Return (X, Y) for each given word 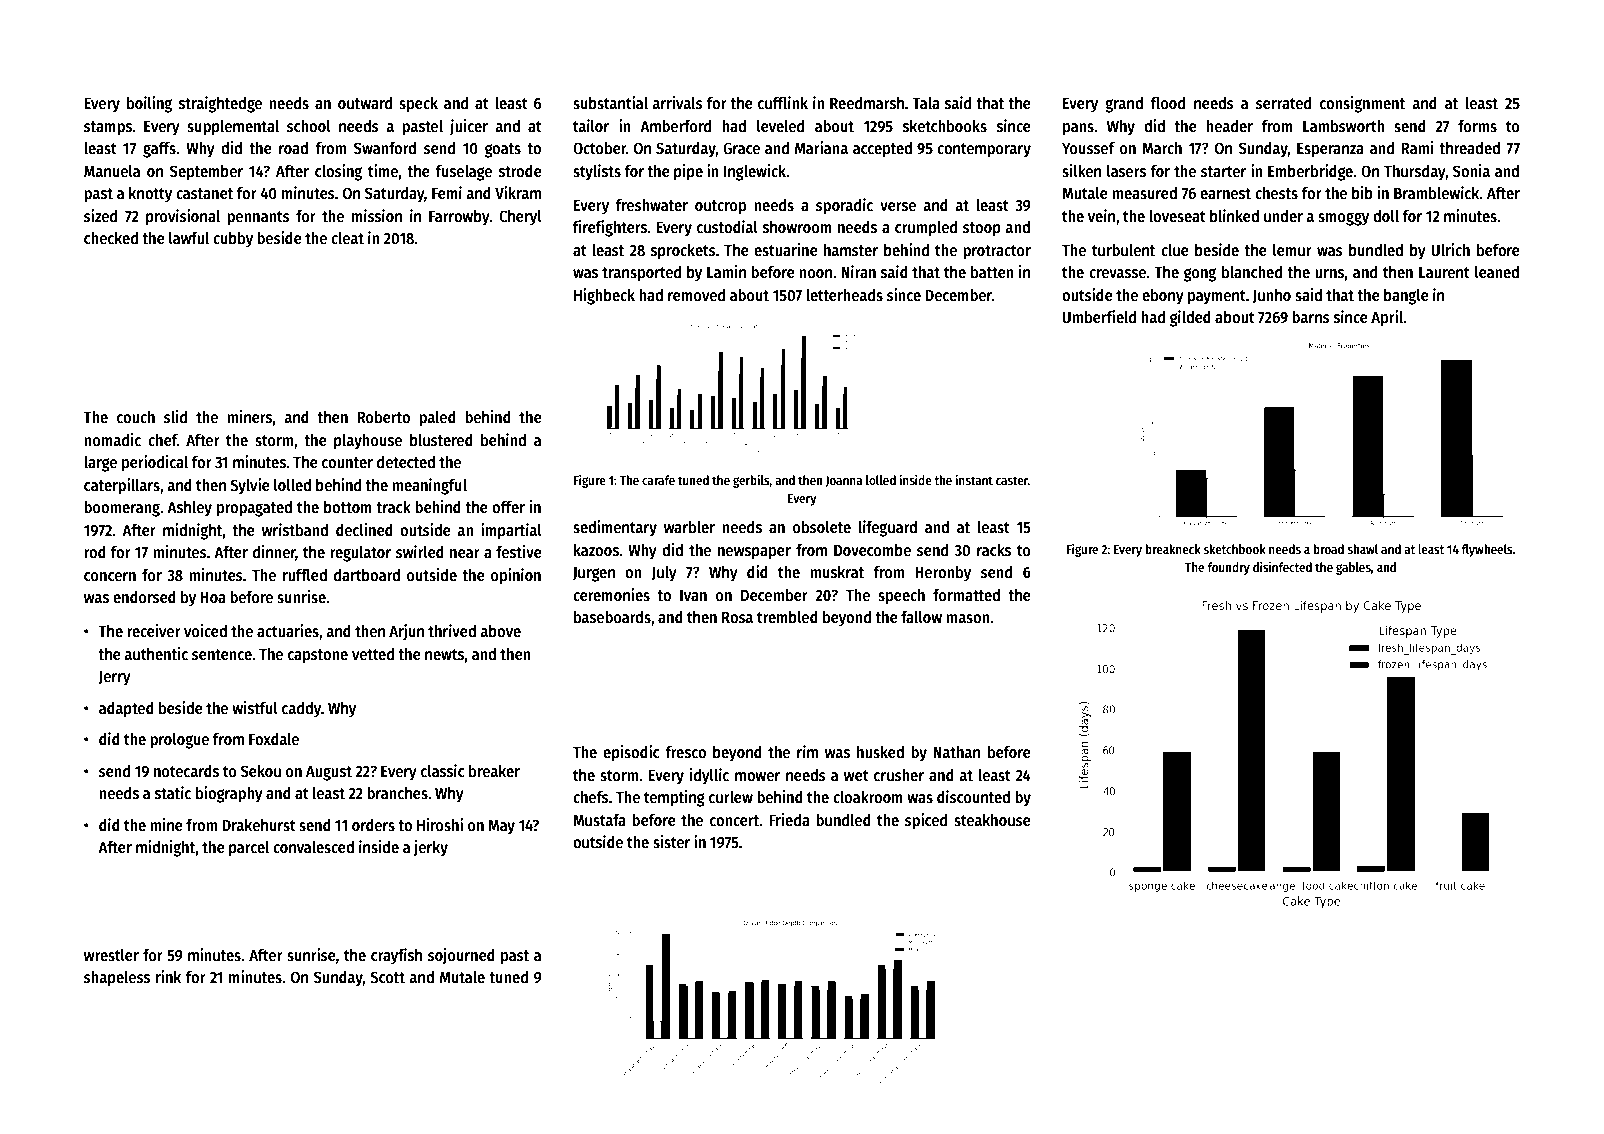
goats (503, 150)
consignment (1362, 104)
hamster (851, 250)
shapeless (117, 979)
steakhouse (992, 820)
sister (671, 842)
